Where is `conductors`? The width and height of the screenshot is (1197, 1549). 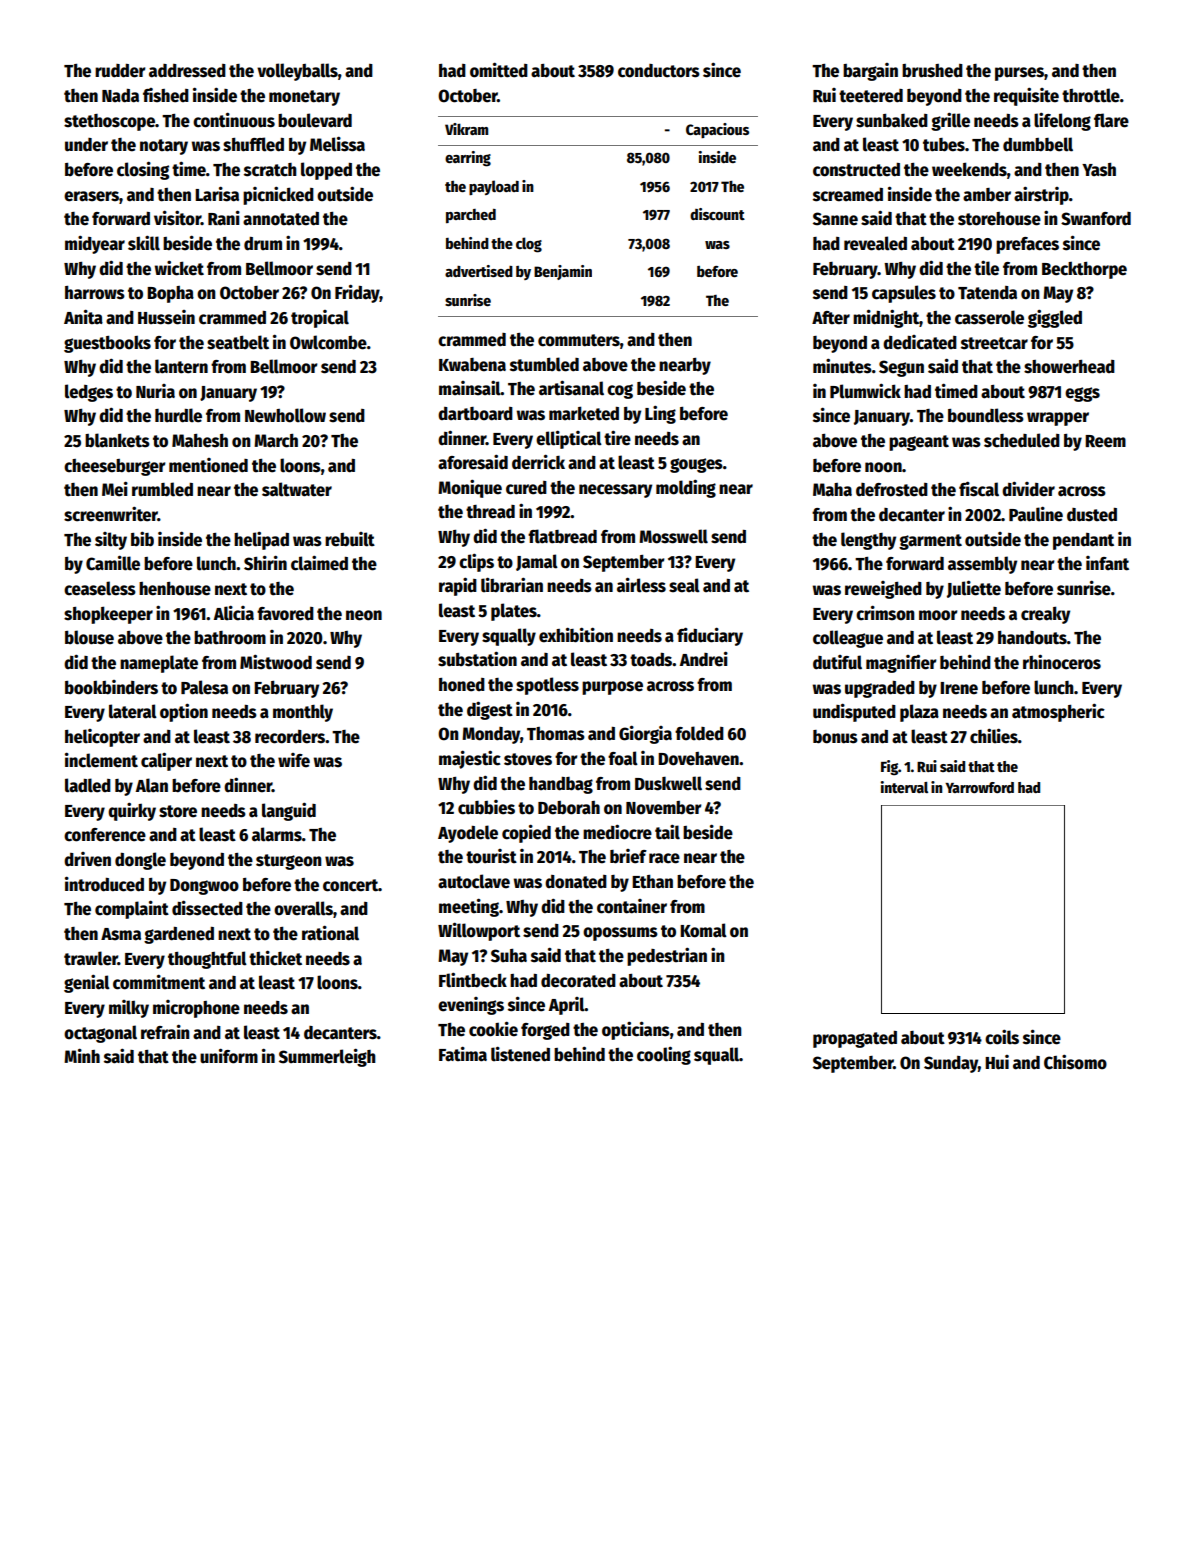 conductors is located at coordinates (659, 71).
